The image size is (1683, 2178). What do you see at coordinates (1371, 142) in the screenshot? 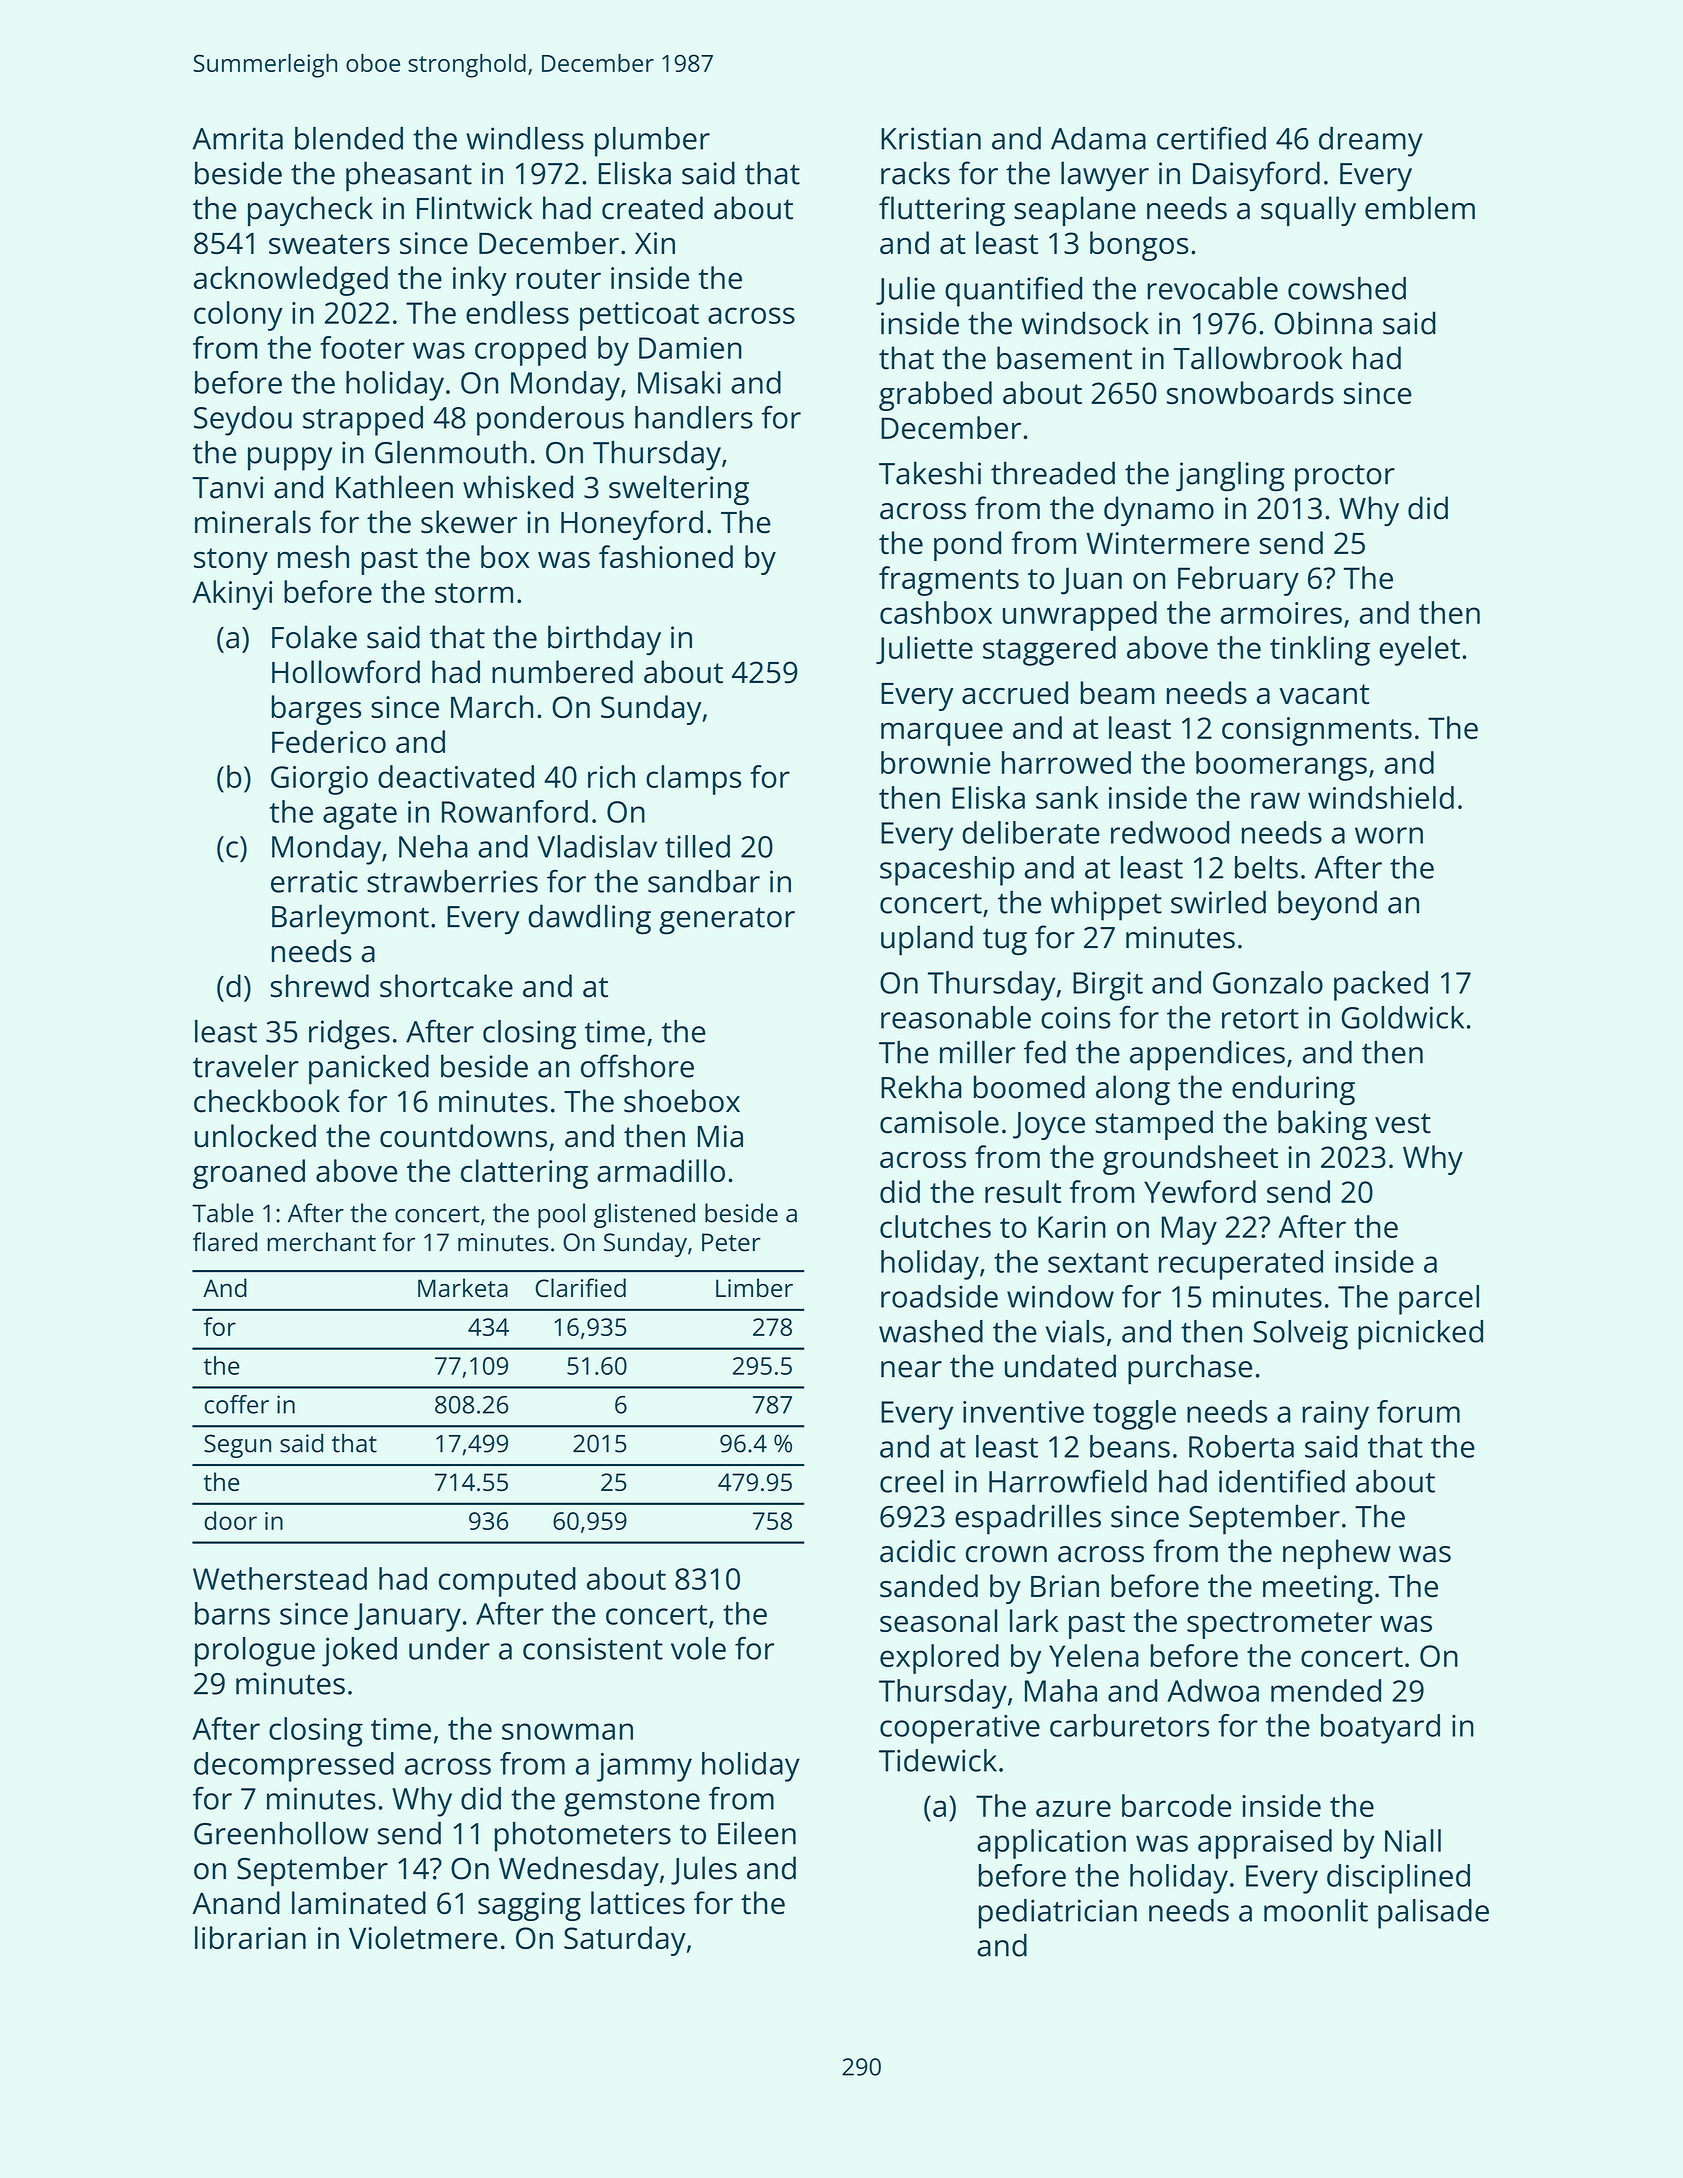
I see `dreamy` at bounding box center [1371, 142].
